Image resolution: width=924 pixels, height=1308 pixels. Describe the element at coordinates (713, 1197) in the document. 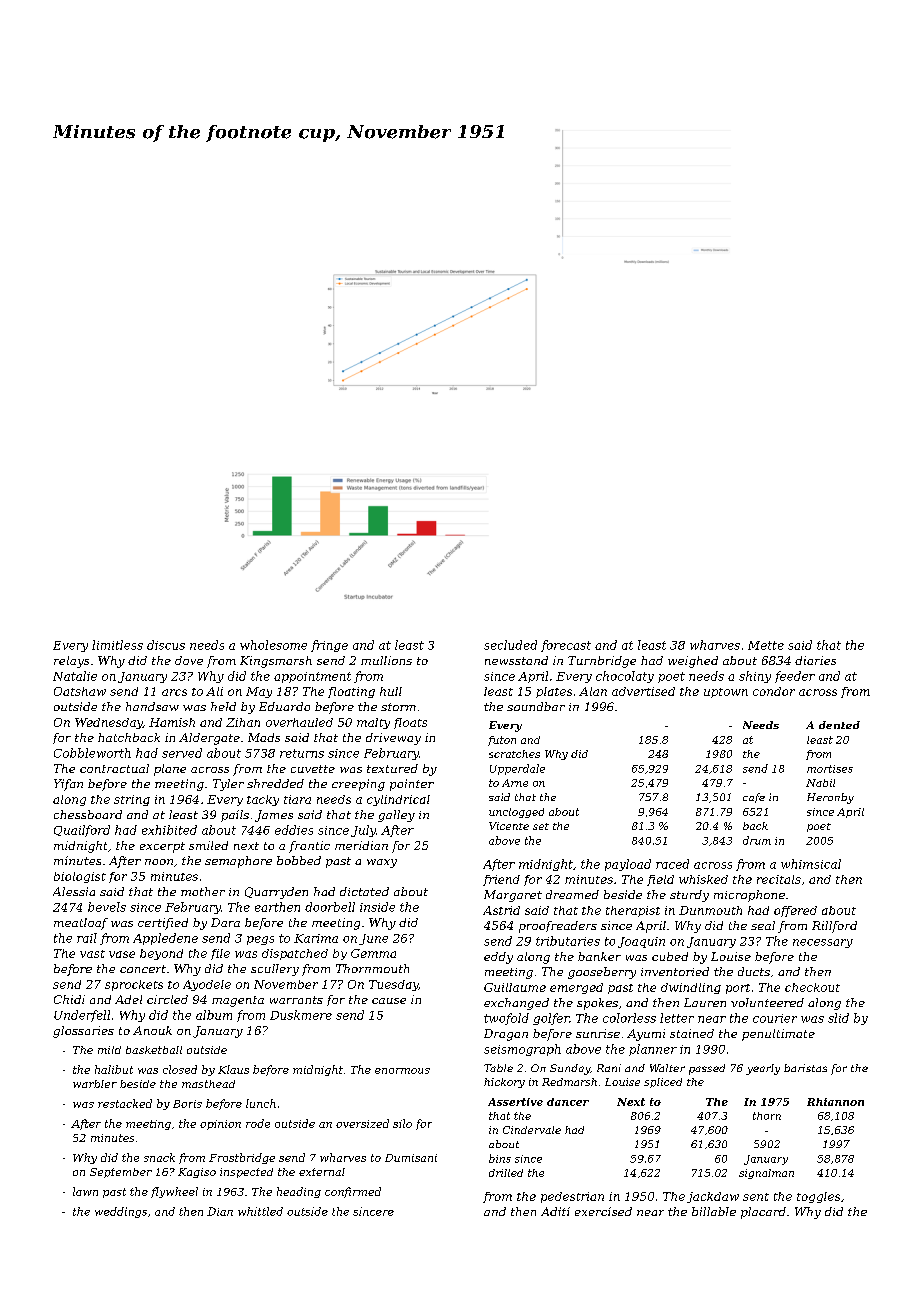

I see `jackdaw` at that location.
